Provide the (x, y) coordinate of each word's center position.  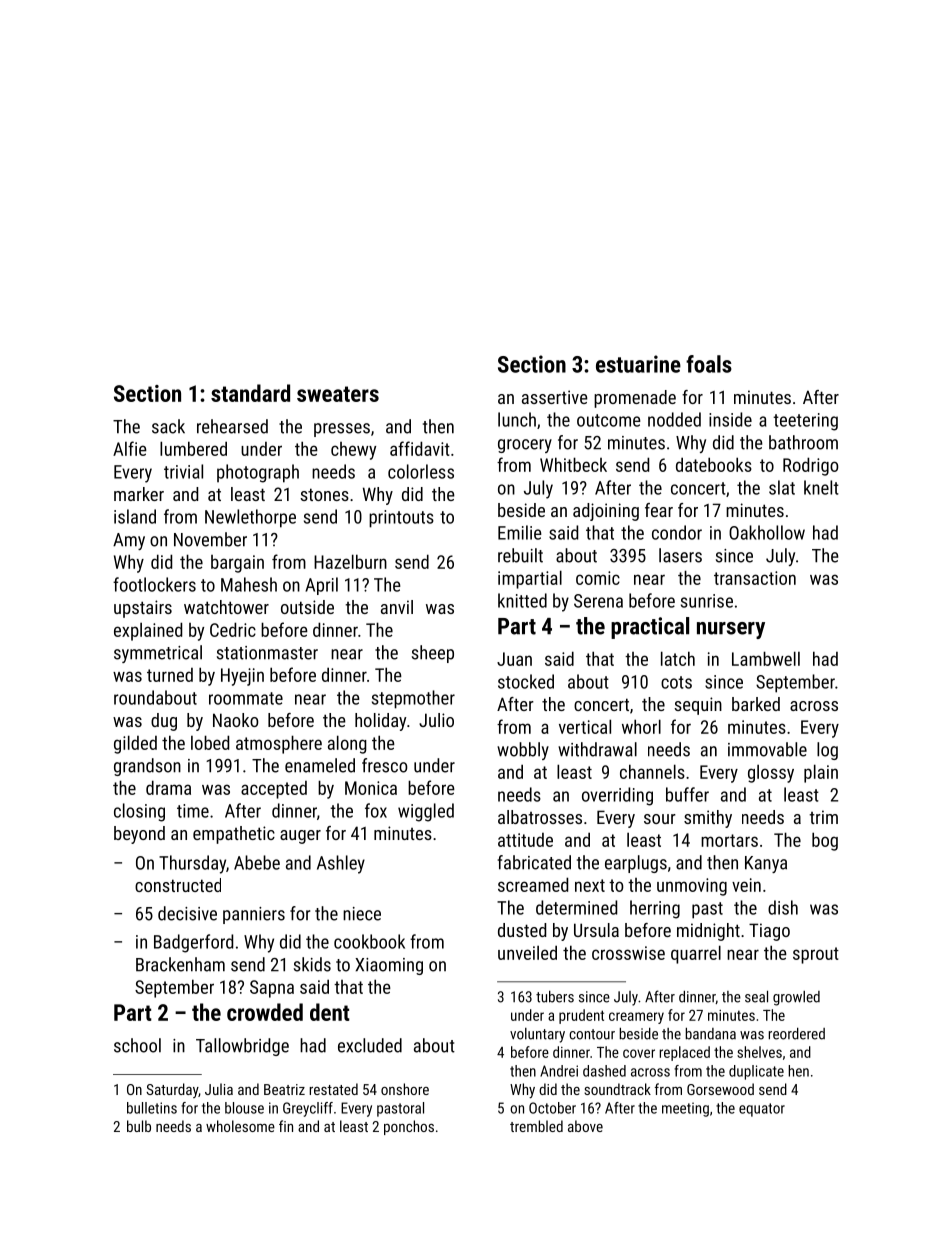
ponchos (409, 1127)
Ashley (341, 864)
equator (762, 1110)
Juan (514, 659)
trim (823, 817)
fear (659, 510)
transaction (755, 578)
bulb (139, 1126)
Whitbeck (573, 464)
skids (312, 964)
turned (170, 675)
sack (168, 426)
